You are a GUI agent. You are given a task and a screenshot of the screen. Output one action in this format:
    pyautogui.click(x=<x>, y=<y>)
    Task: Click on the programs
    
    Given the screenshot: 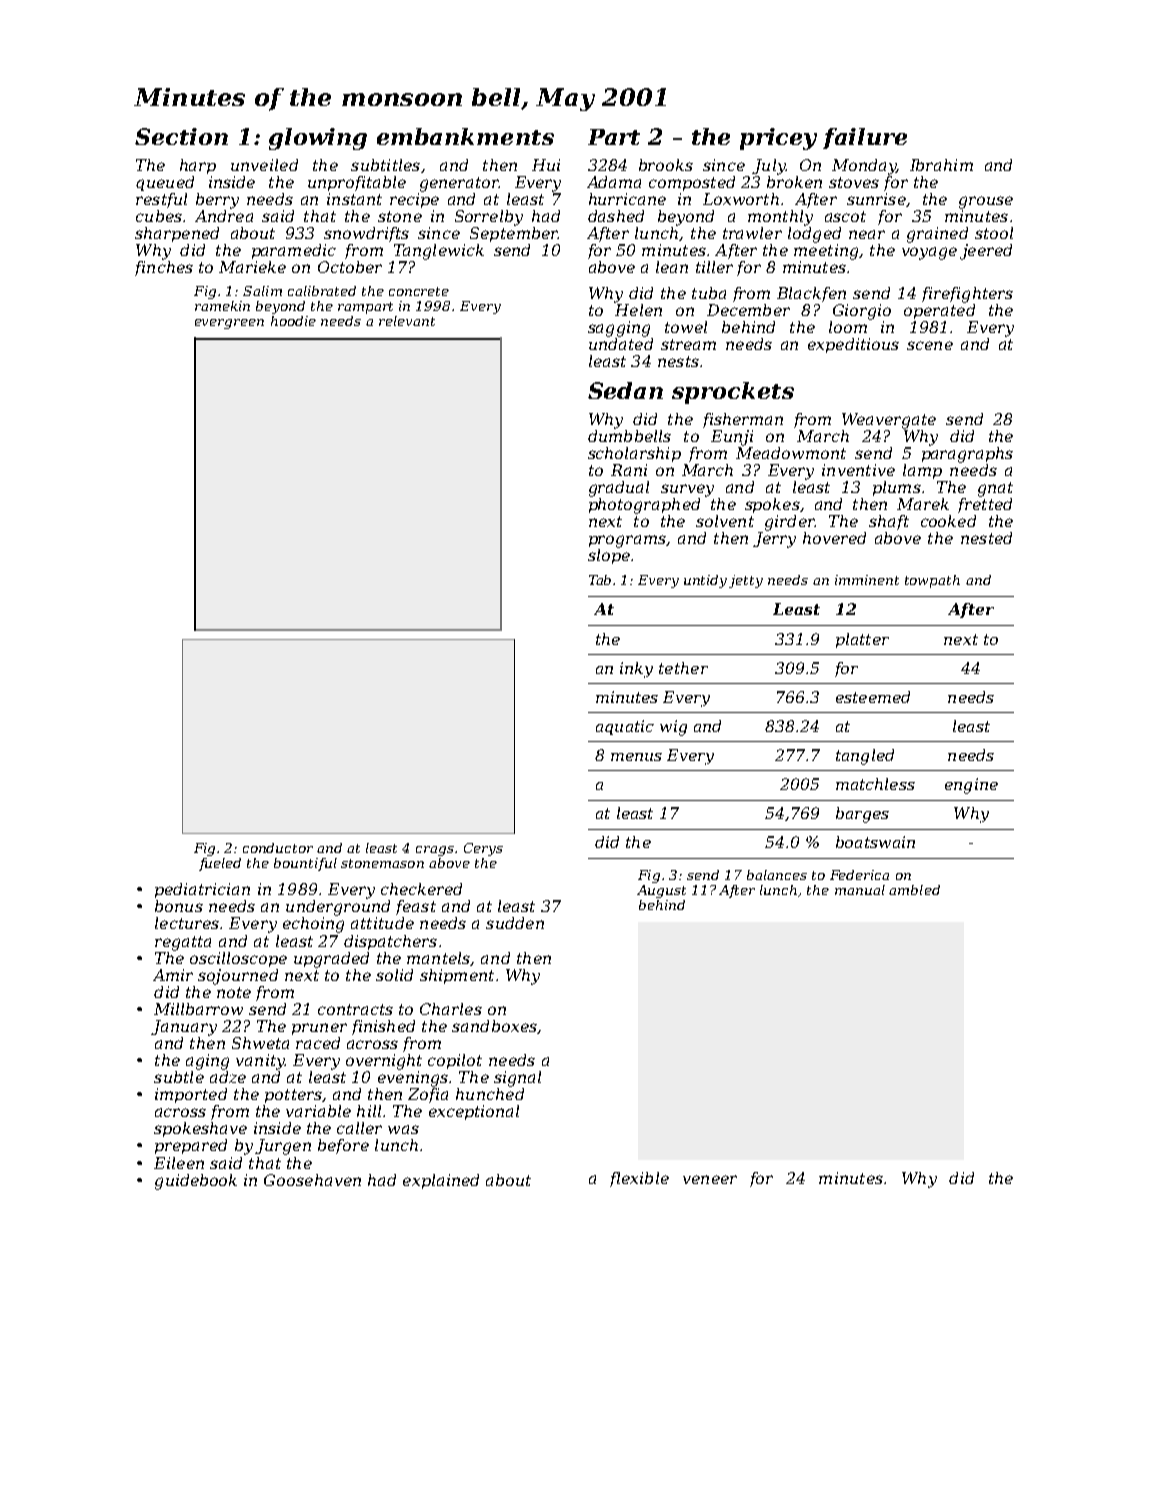 What is the action you would take?
    pyautogui.click(x=627, y=541)
